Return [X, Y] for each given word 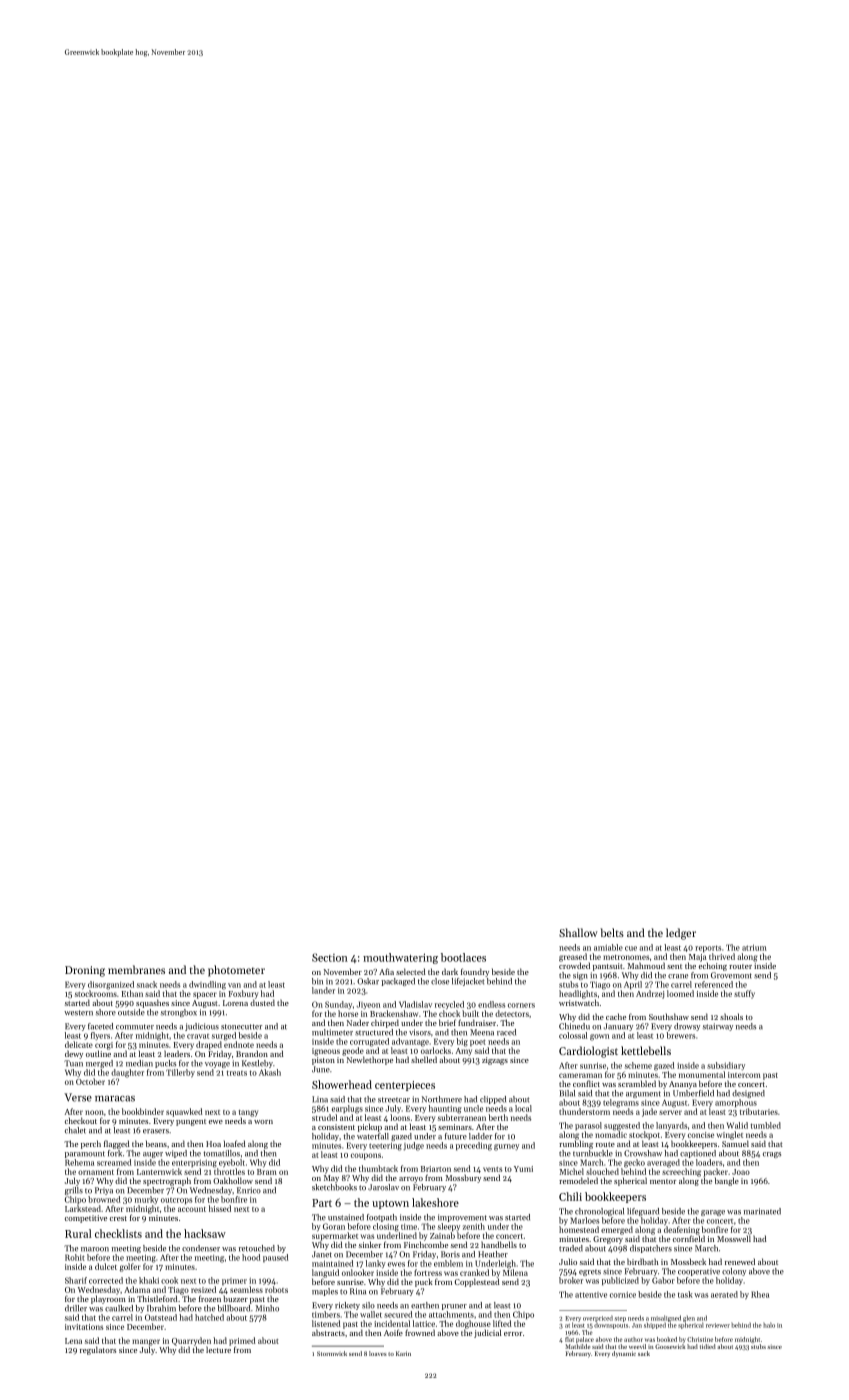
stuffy [744, 994]
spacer [205, 995]
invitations [84, 1327]
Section [330, 957]
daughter [127, 1073]
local [523, 1108]
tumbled [766, 1125]
